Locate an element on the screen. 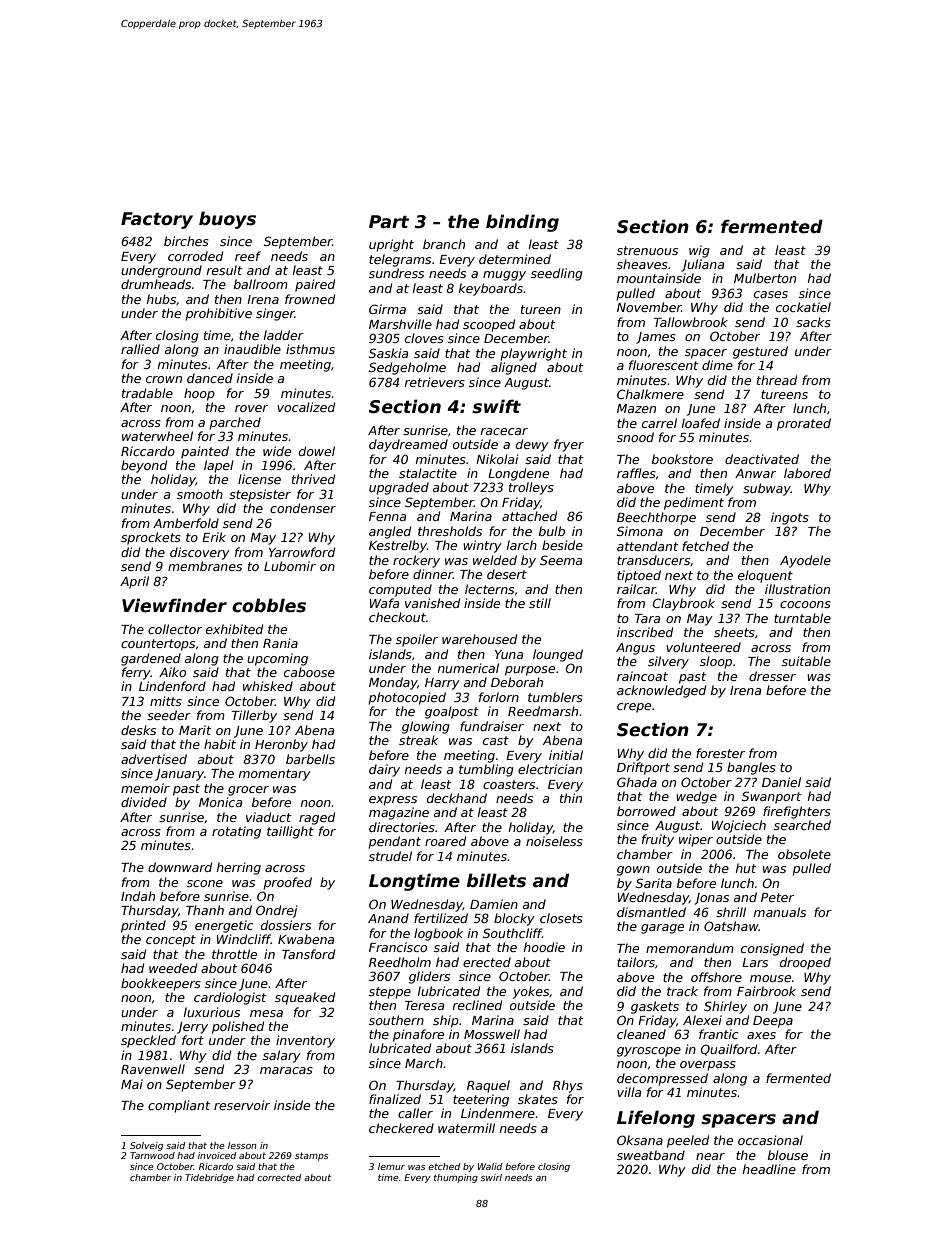 This screenshot has width=952, height=1233. binding is located at coordinates (522, 223).
